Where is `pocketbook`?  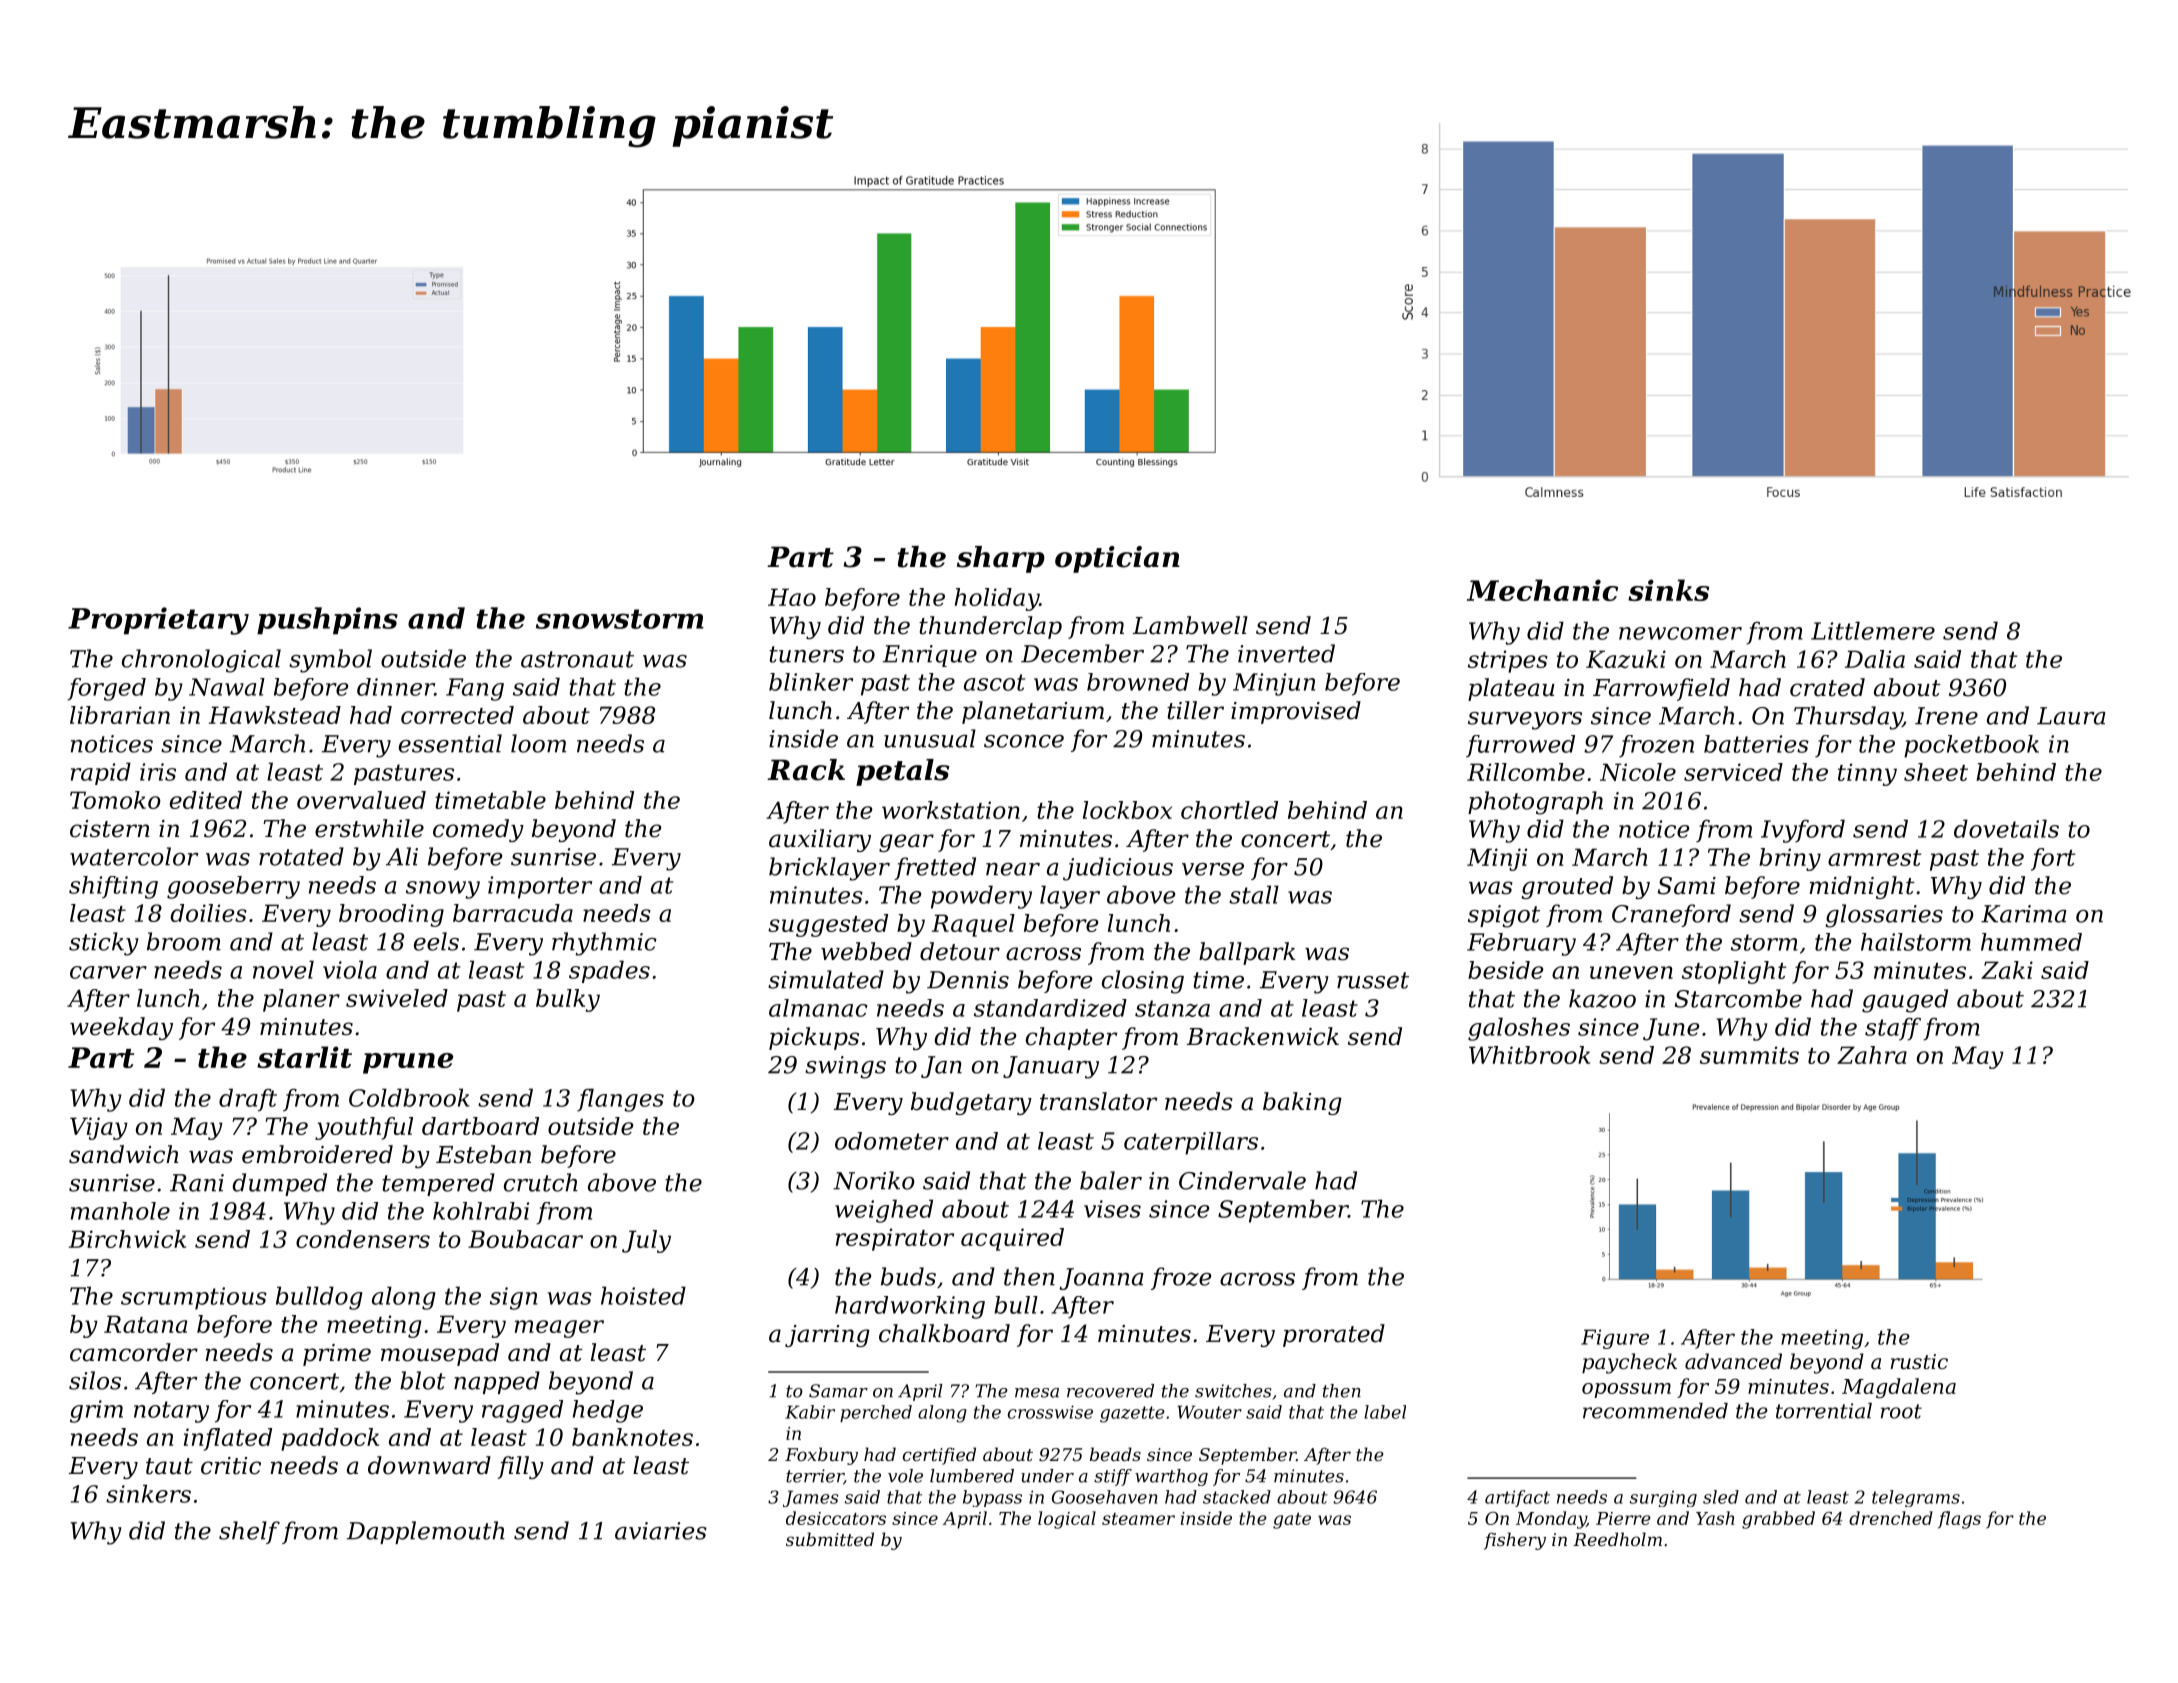 pocketbook is located at coordinates (1971, 746).
